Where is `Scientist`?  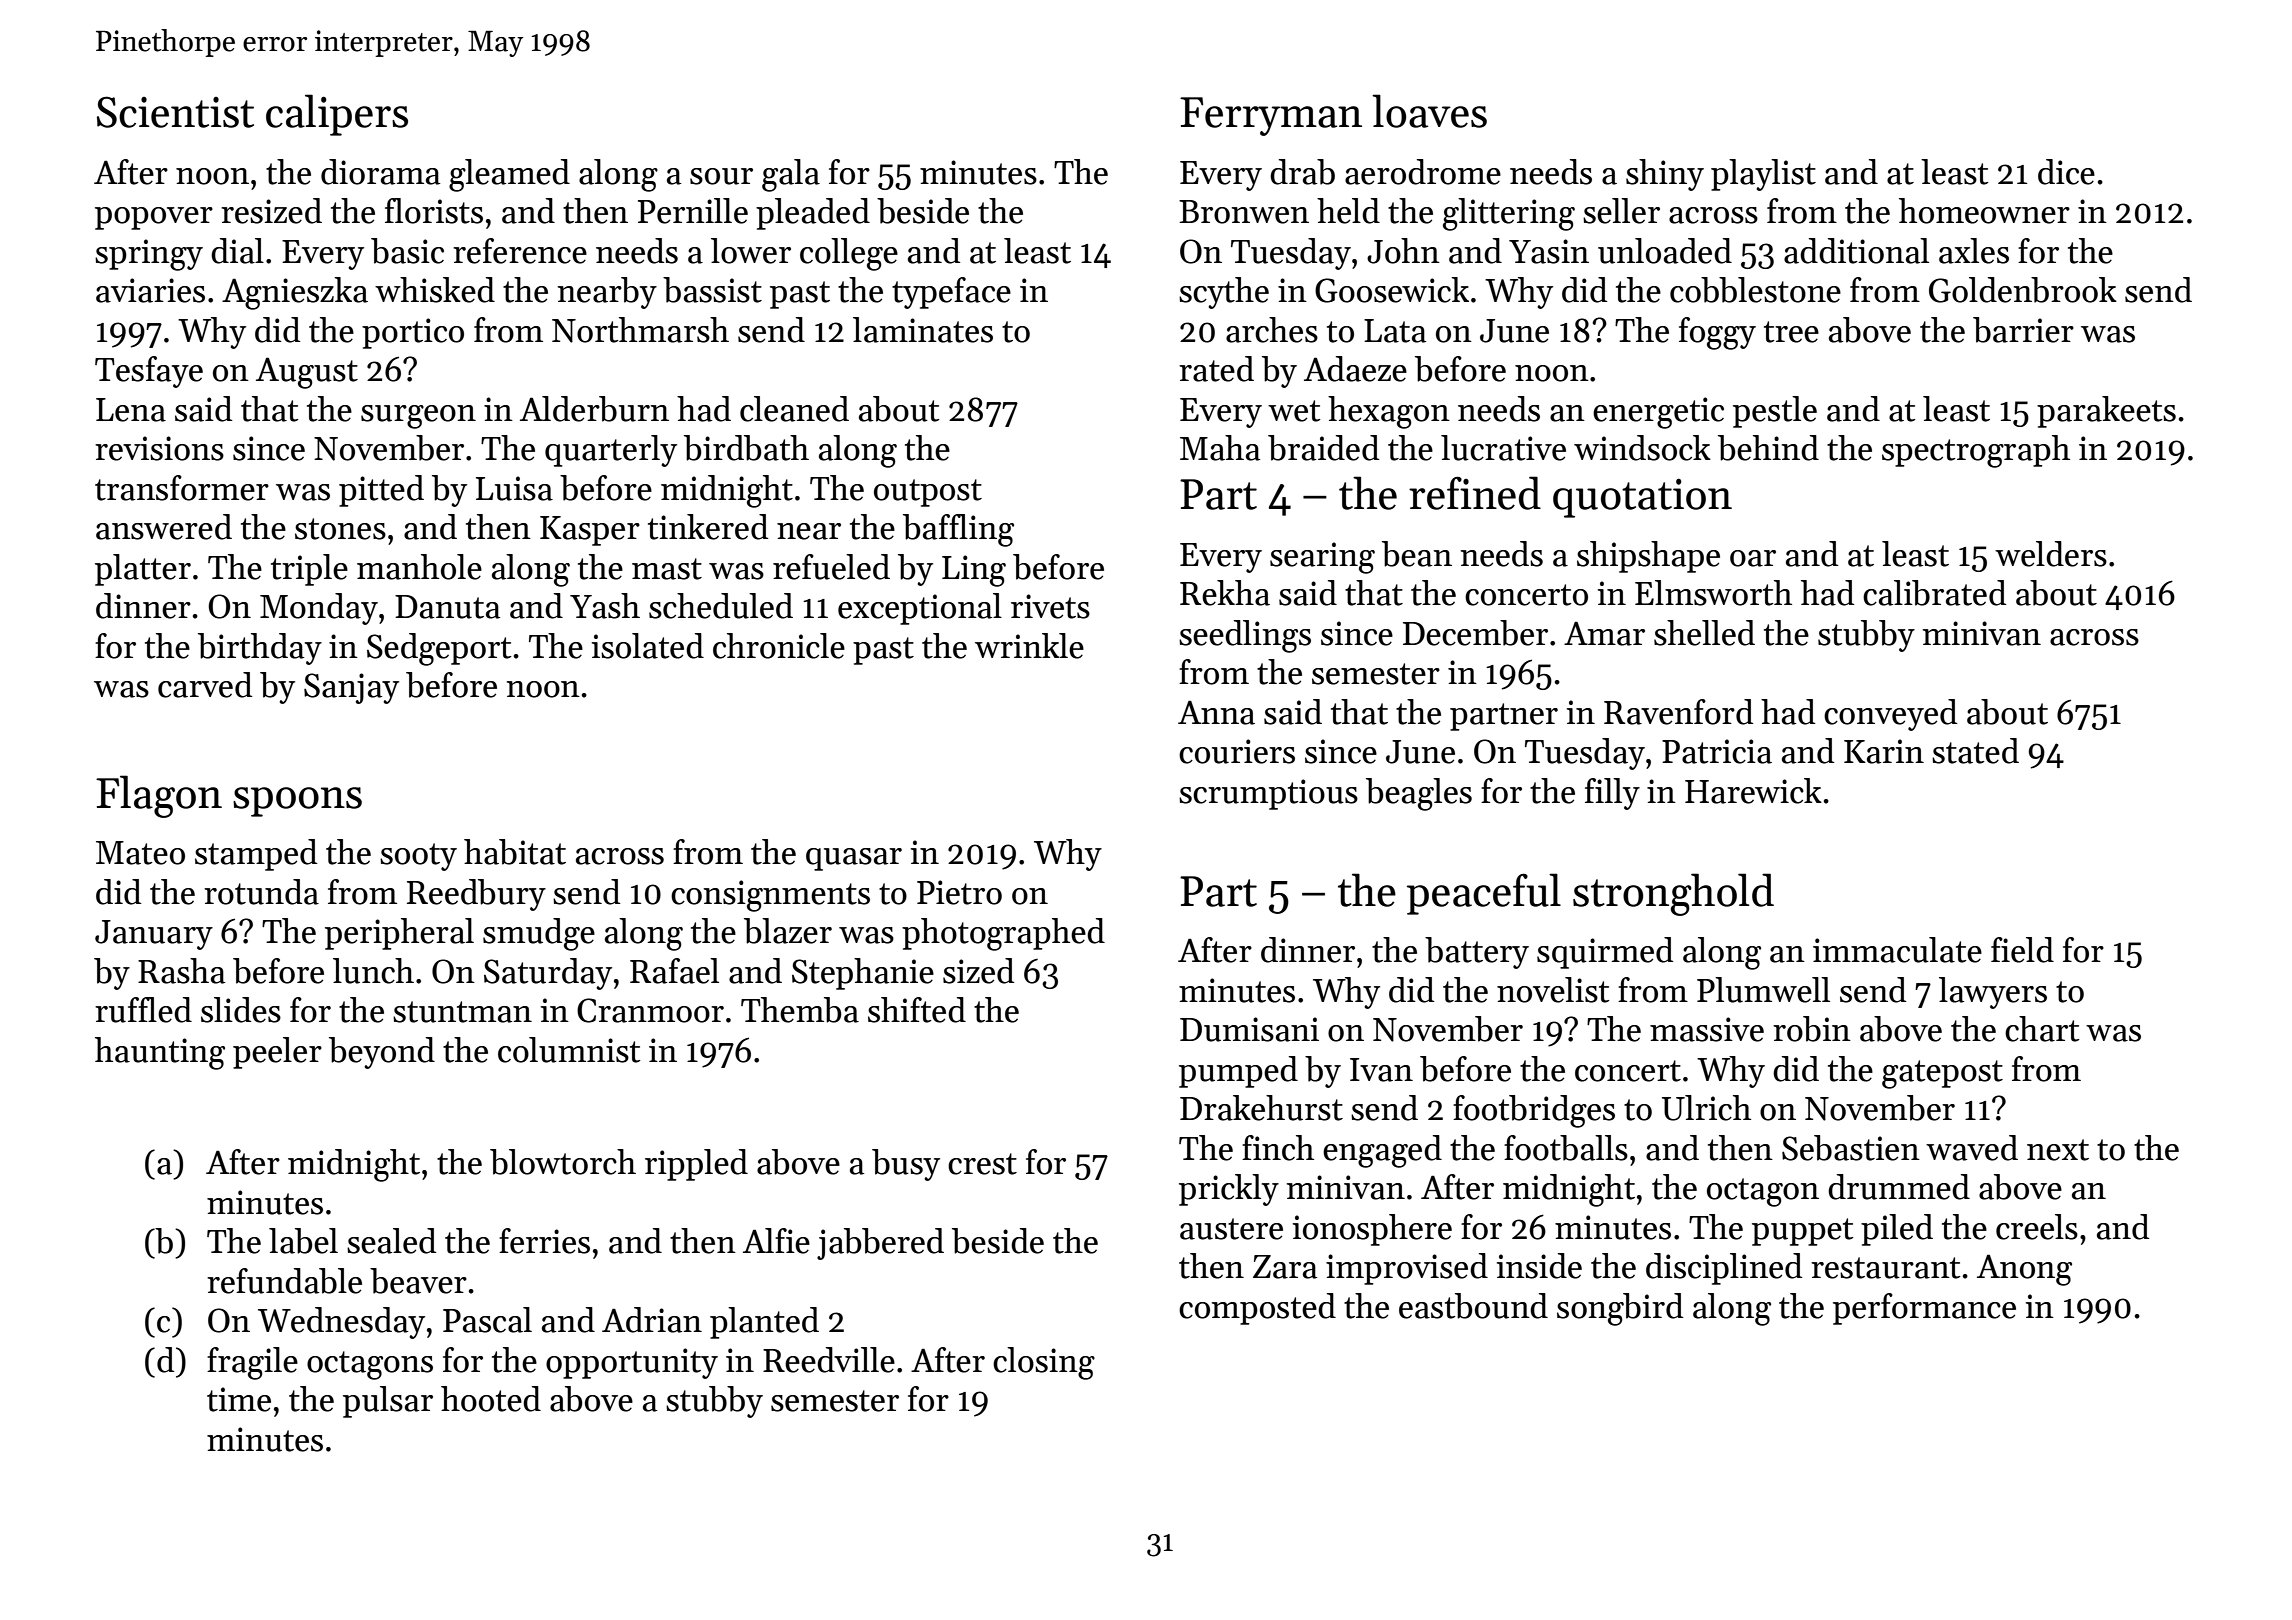
Scientist is located at coordinates (175, 112).
